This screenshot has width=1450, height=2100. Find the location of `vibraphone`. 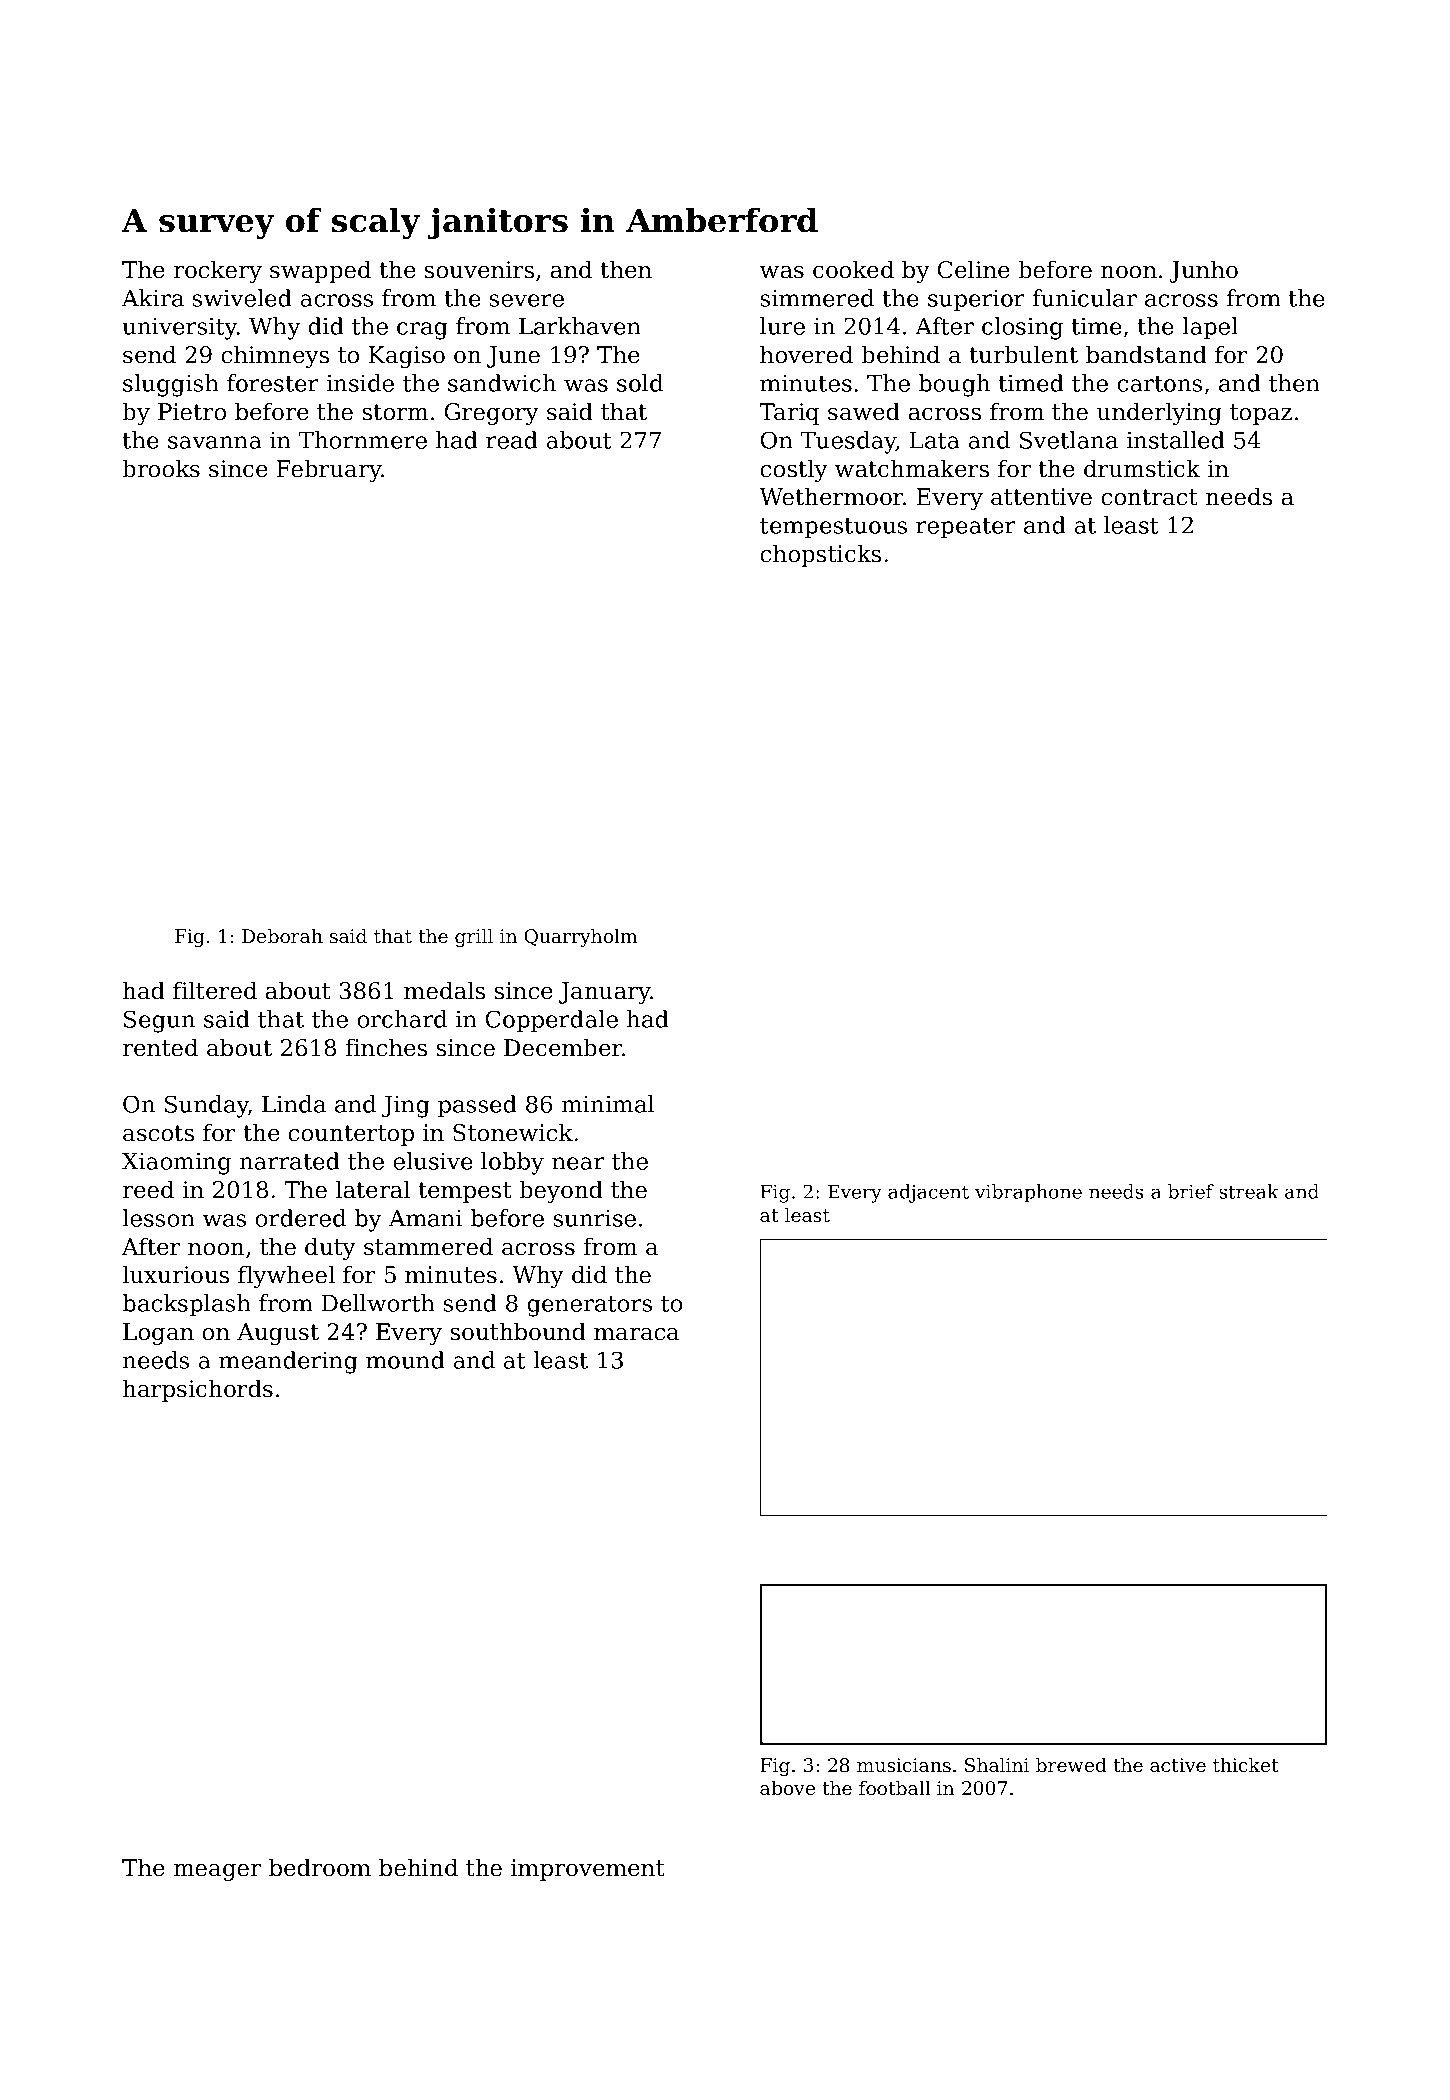

vibraphone is located at coordinates (1028, 1193).
